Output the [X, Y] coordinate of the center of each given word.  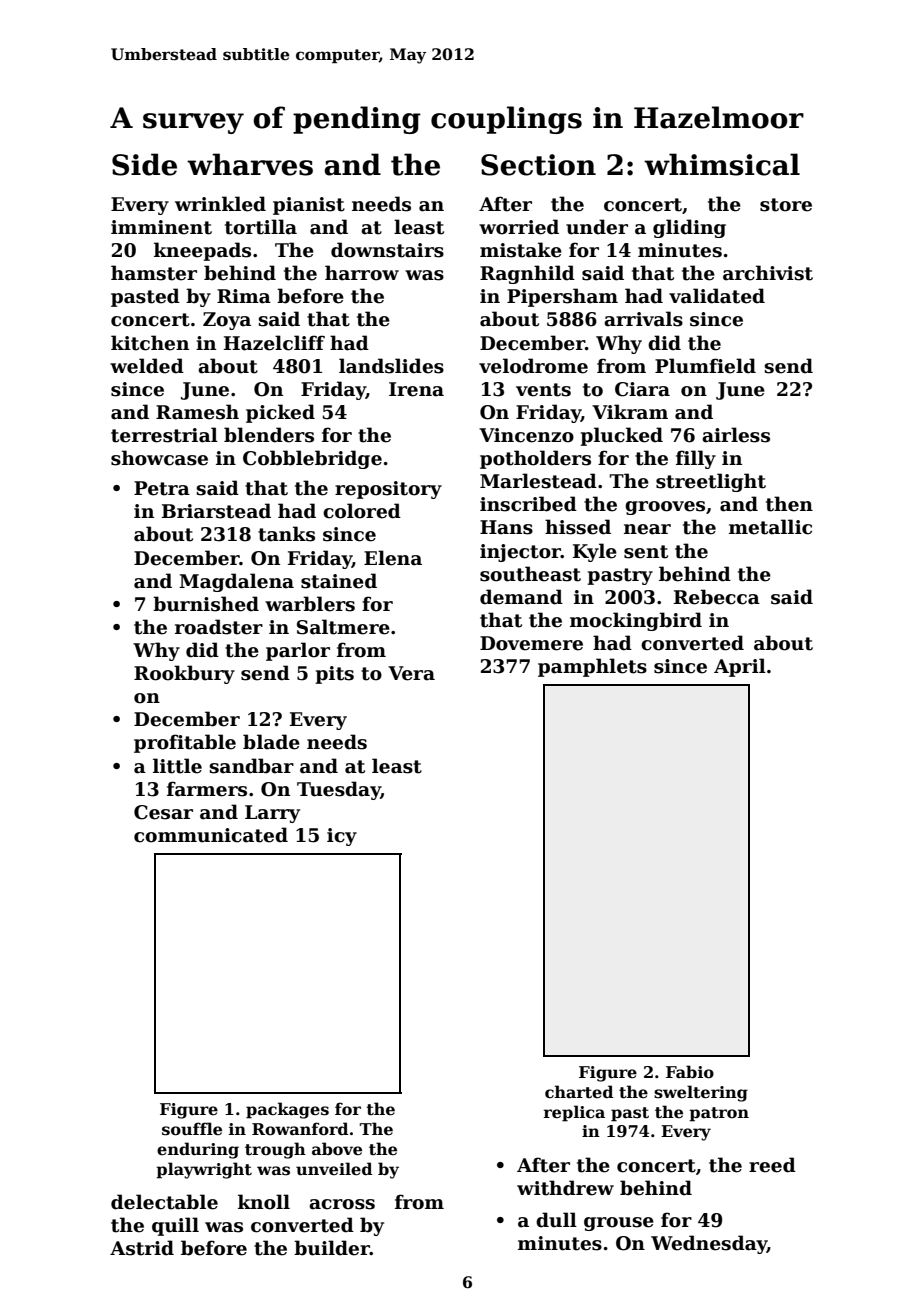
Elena [393, 558]
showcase [159, 458]
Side [144, 164]
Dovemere [531, 643]
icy [342, 837]
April [740, 667]
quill [175, 1226]
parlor [298, 651]
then [789, 504]
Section [538, 165]
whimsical [722, 164]
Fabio [690, 1072]
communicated [211, 835]
